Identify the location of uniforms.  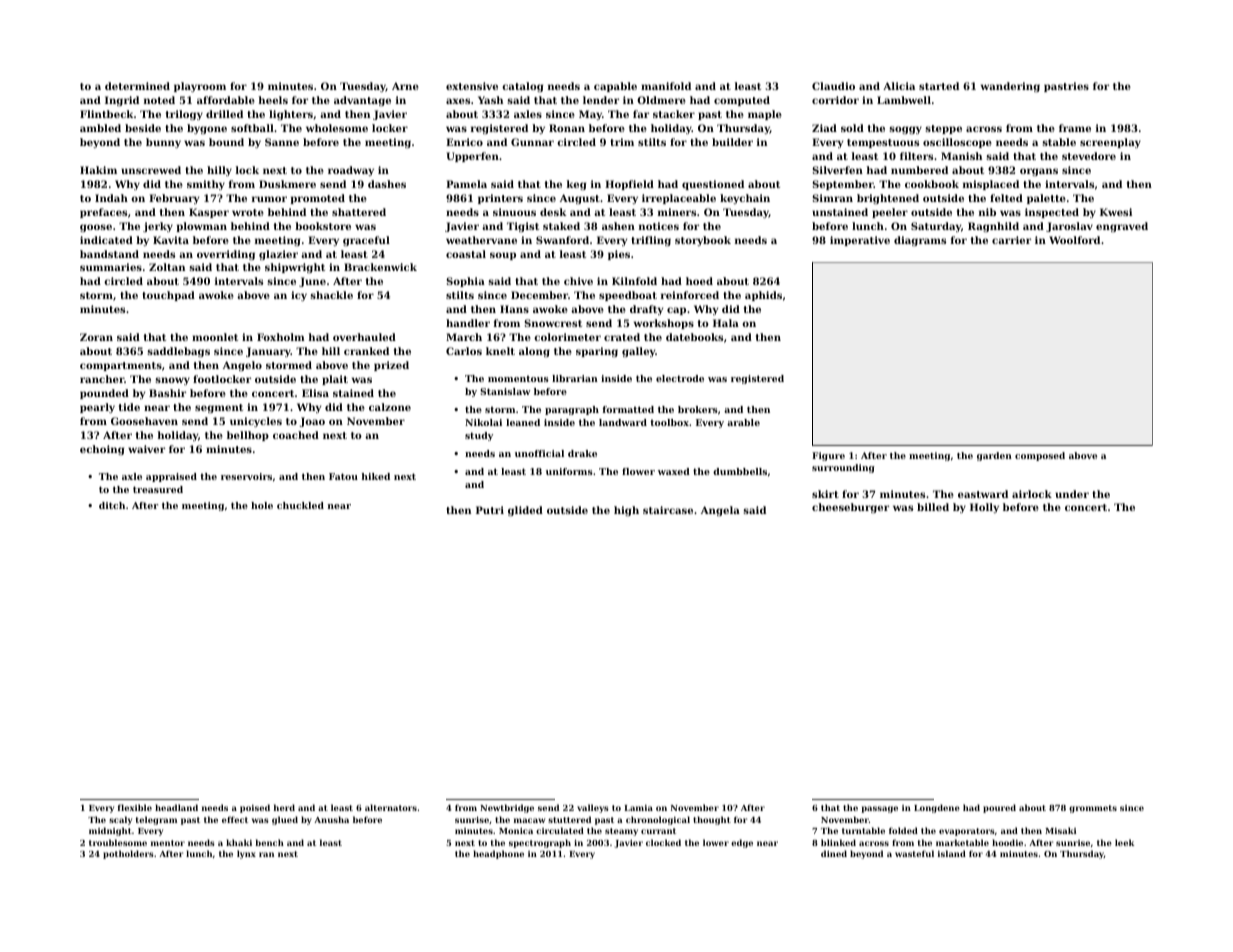
(569, 471).
